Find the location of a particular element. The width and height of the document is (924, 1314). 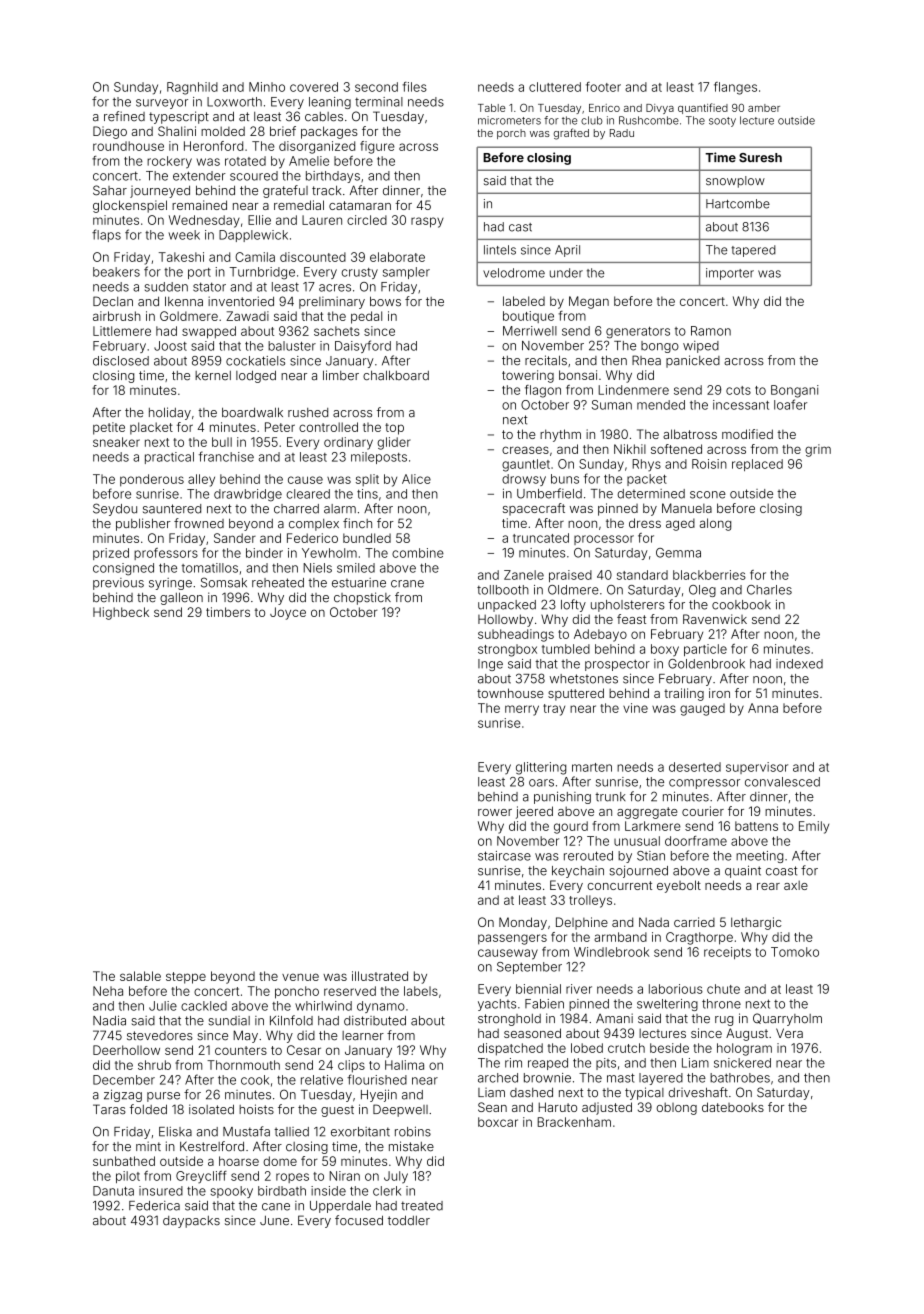

crane is located at coordinates (407, 584).
